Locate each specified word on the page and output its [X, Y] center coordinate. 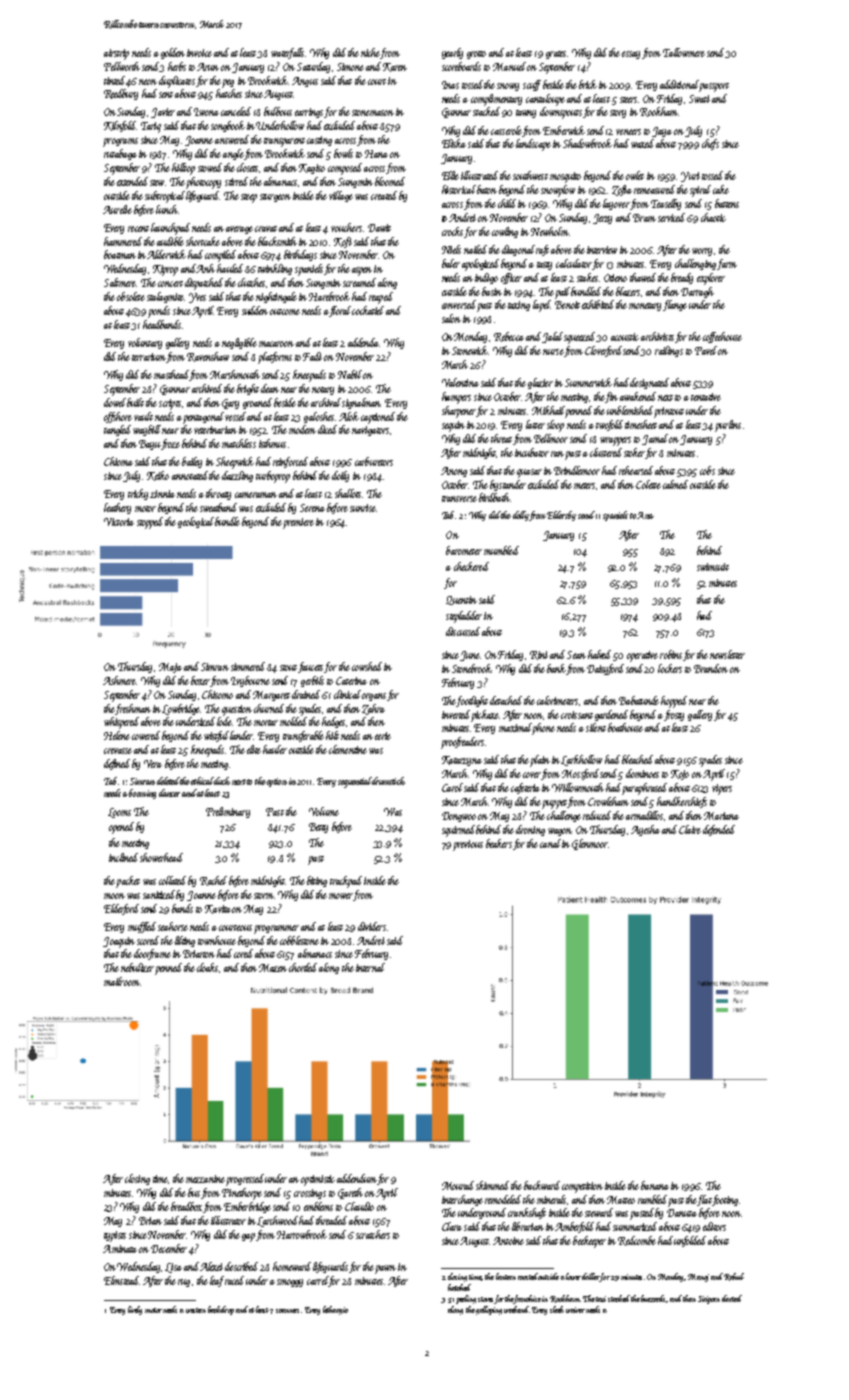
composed [345, 169]
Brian [150, 1221]
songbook [228, 126]
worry [702, 252]
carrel [317, 1280]
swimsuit [713, 567]
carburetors [374, 461]
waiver [575, 1310]
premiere [298, 523]
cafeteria [525, 788]
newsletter [727, 654]
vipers [722, 789]
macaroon [276, 344]
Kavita [219, 909]
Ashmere [120, 680]
